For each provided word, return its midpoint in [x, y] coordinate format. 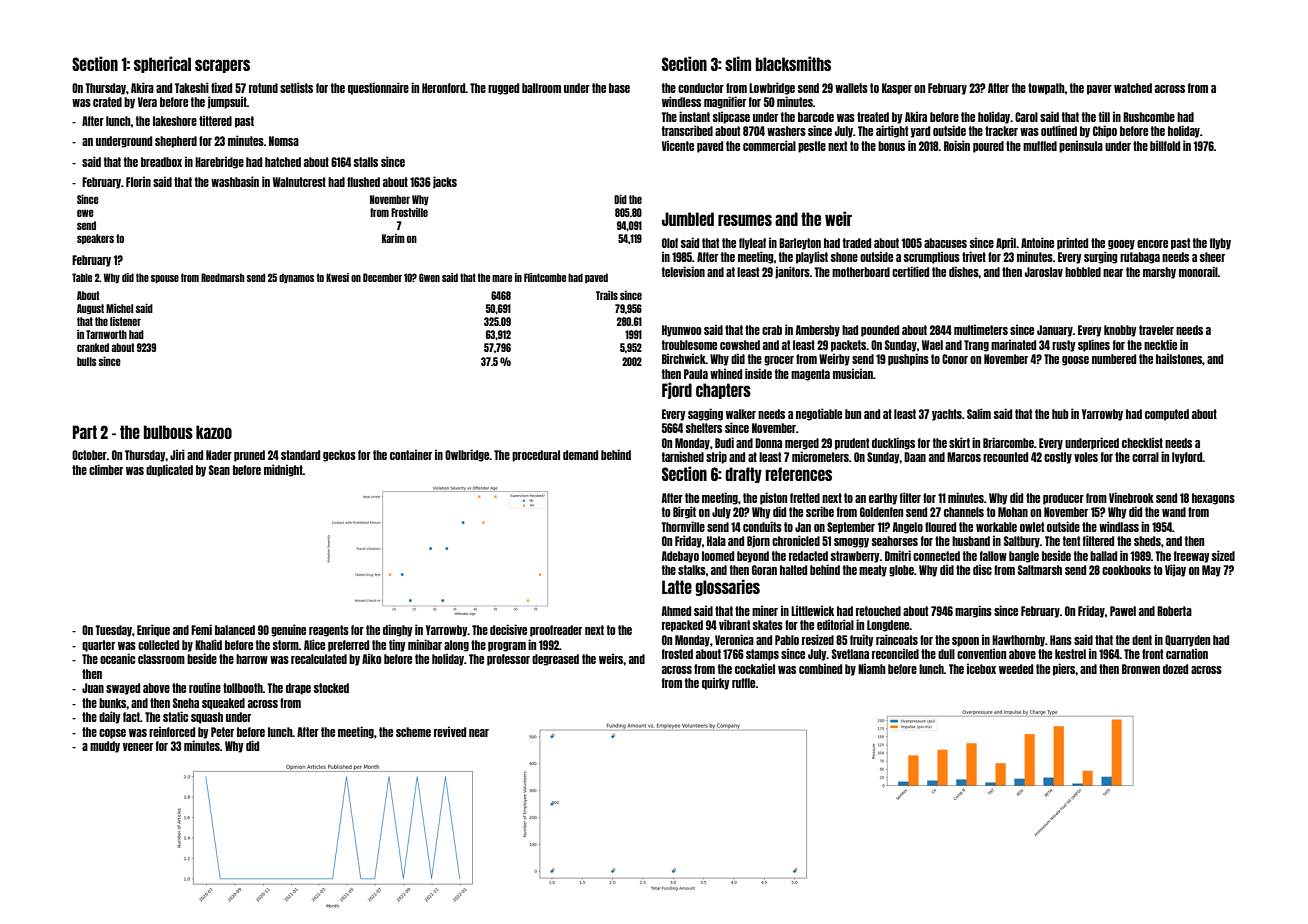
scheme [413, 732]
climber [106, 469]
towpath [1046, 89]
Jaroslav [1044, 272]
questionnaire [378, 88]
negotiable [819, 414]
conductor [701, 88]
